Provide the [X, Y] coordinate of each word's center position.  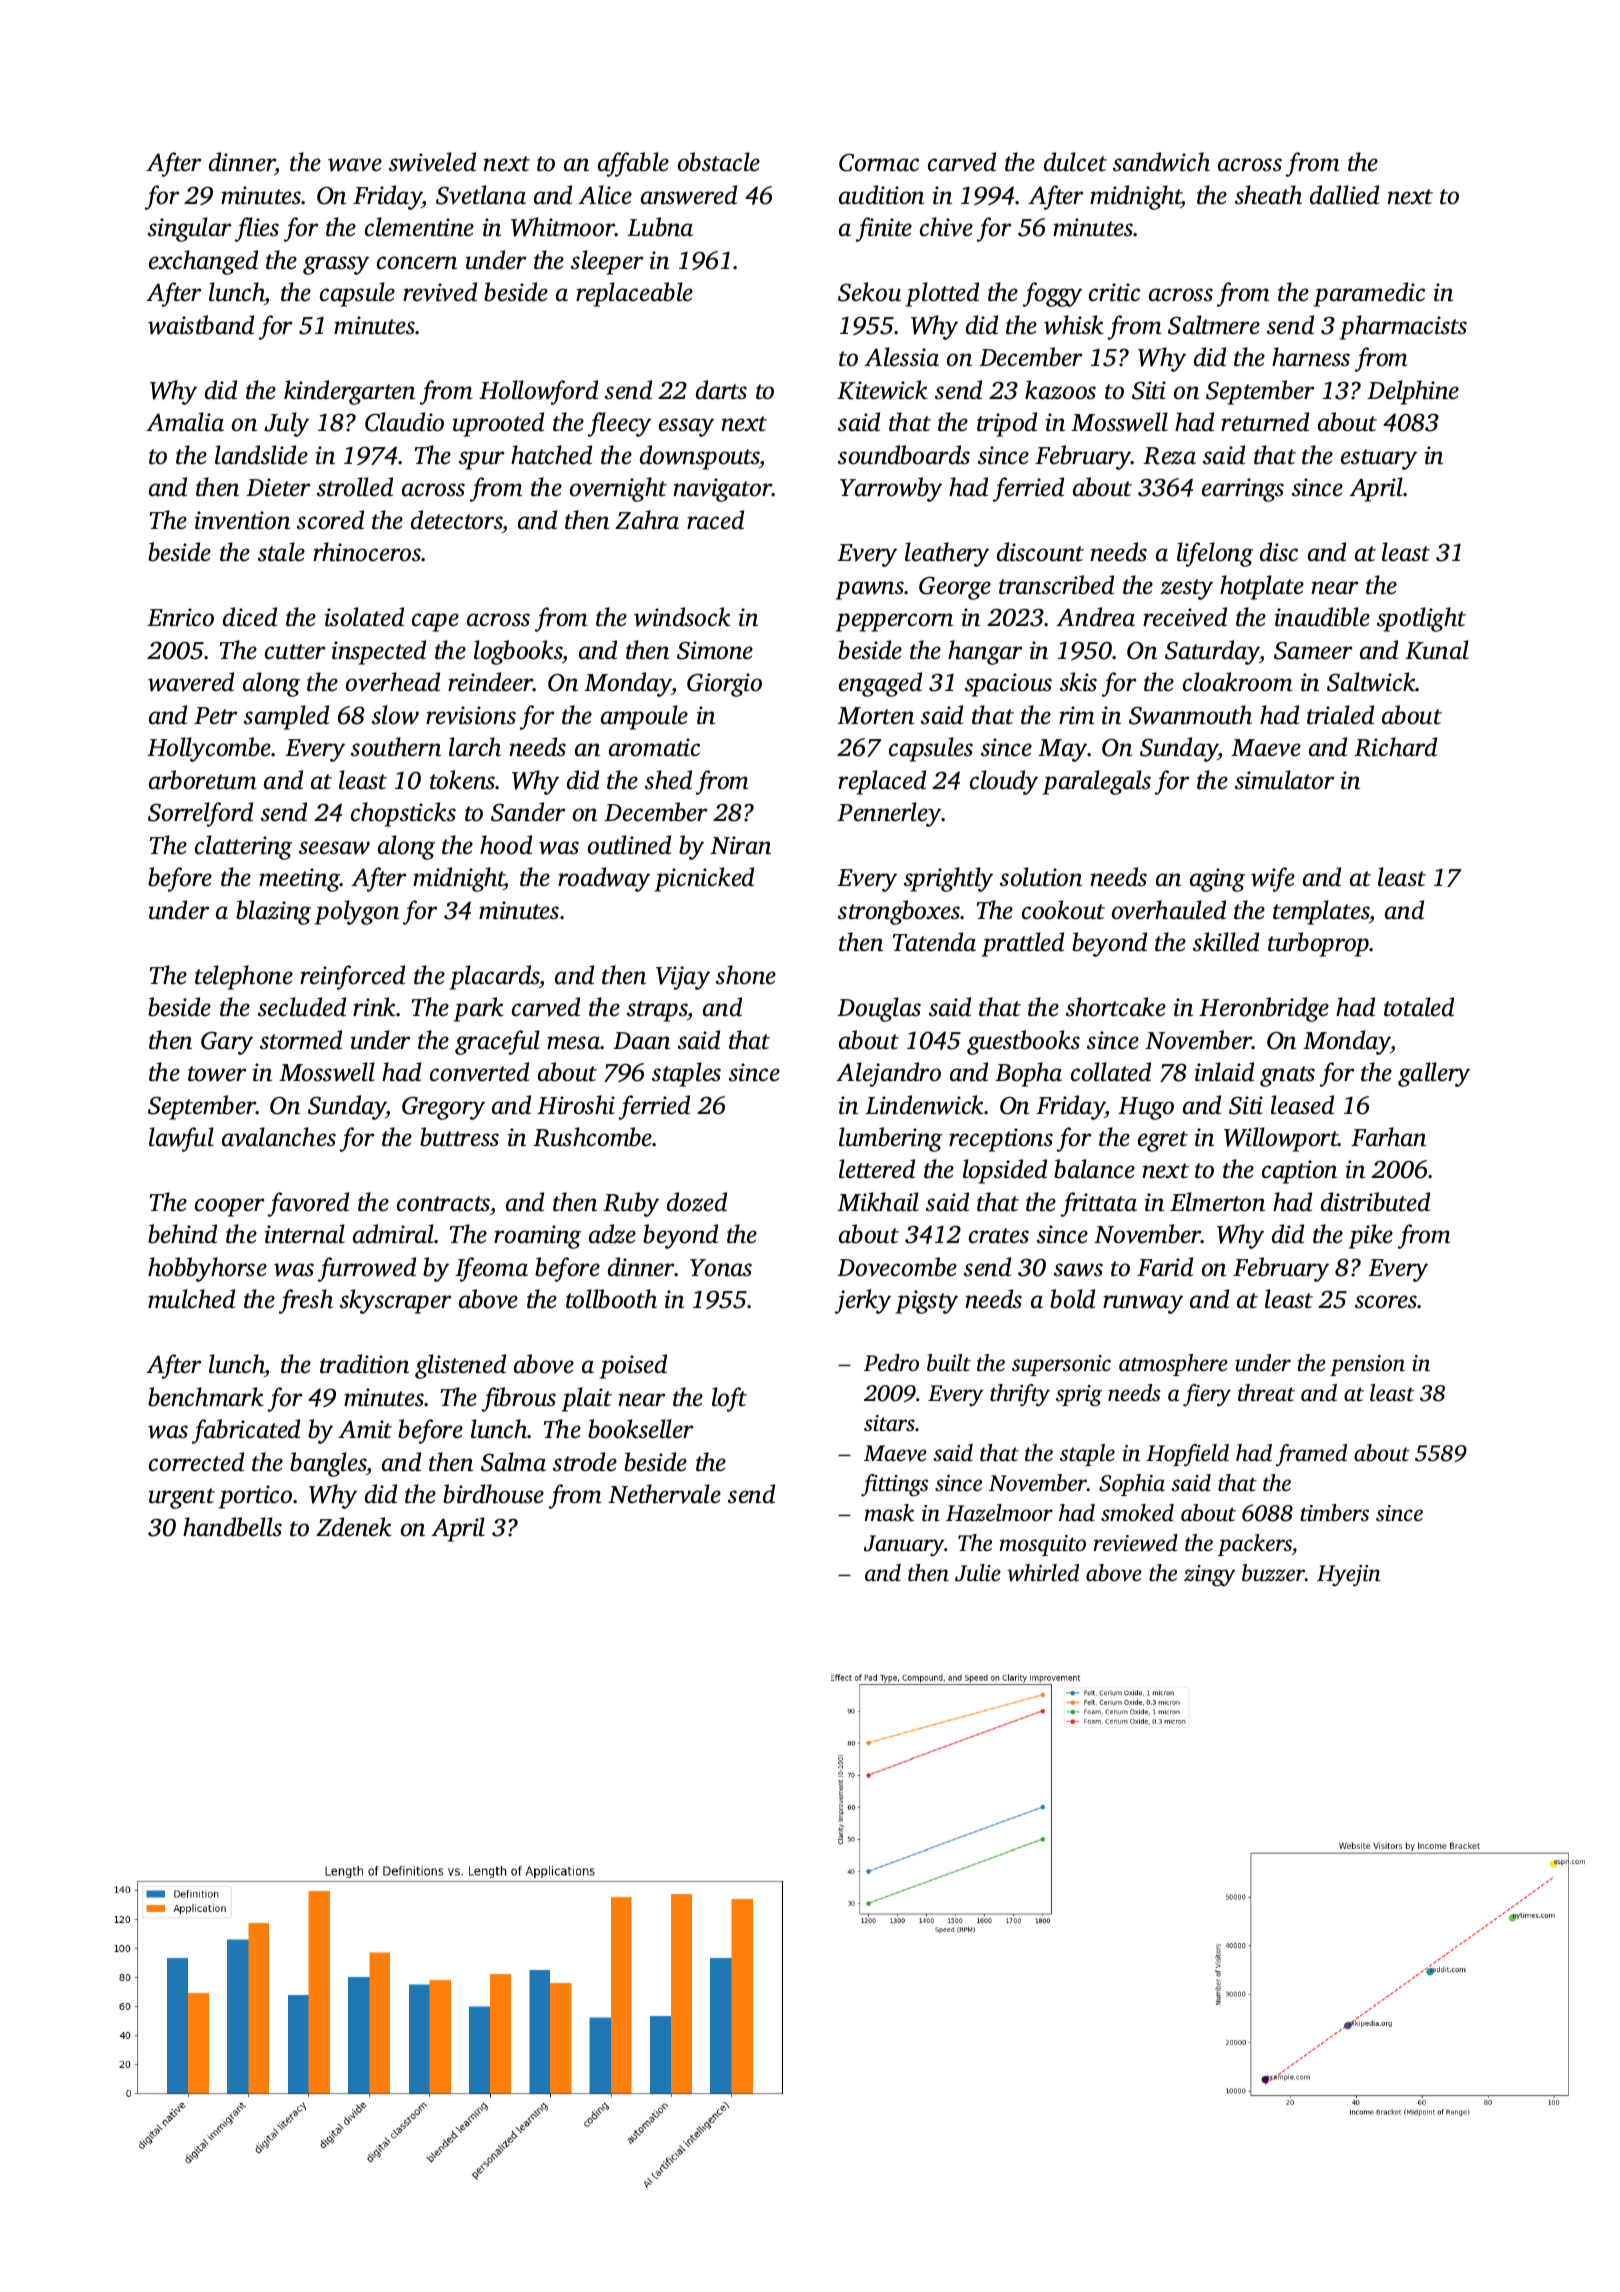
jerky [863, 1301]
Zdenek [354, 1527]
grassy [336, 265]
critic [1114, 292]
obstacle [719, 162]
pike [1371, 1236]
